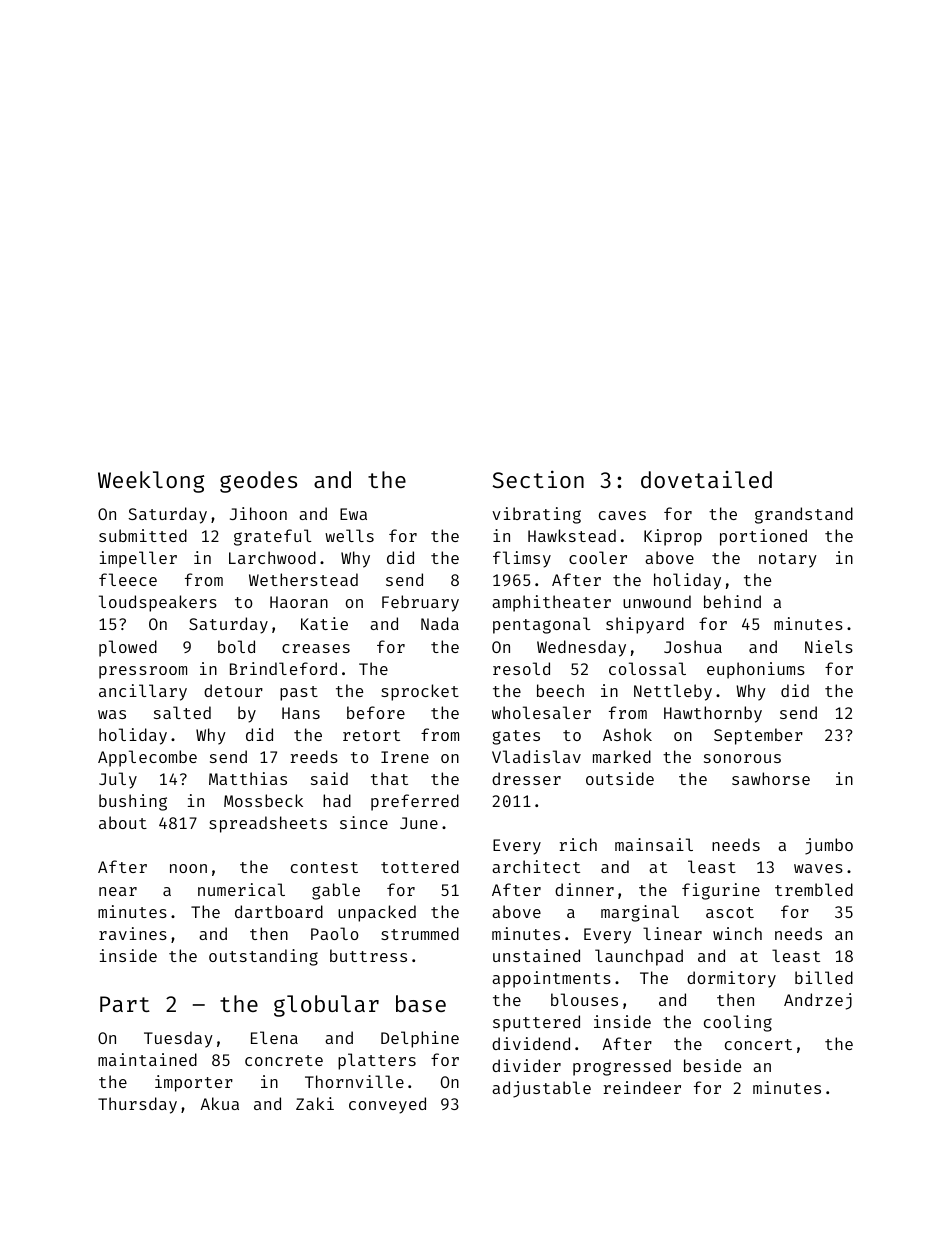  Describe the element at coordinates (640, 913) in the page. I see `marginal` at that location.
